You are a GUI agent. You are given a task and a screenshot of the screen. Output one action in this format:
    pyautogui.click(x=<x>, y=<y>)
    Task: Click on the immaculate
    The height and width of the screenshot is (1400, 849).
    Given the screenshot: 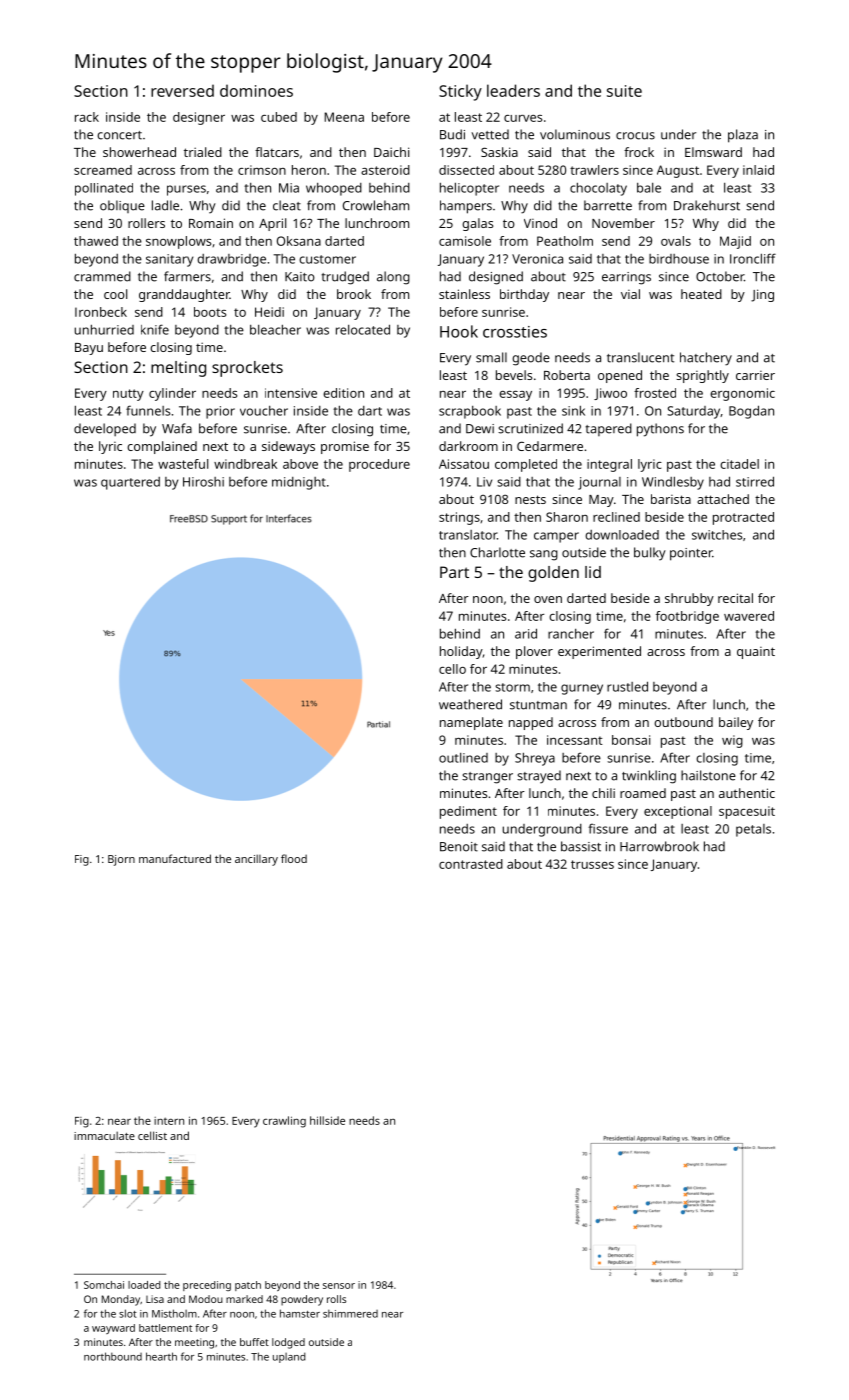 What is the action you would take?
    pyautogui.click(x=104, y=1135)
